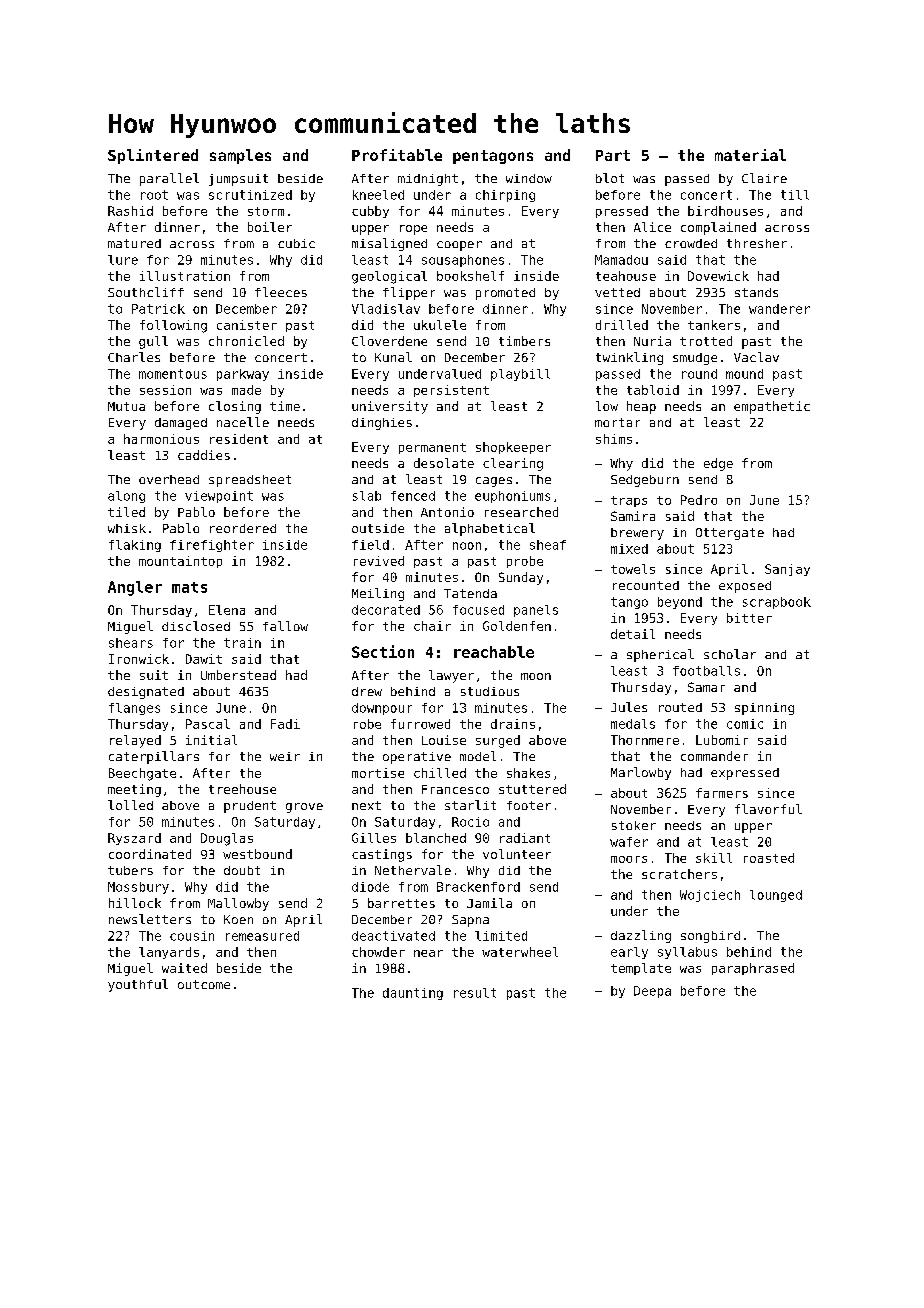  What do you see at coordinates (227, 610) in the screenshot?
I see `Elena` at bounding box center [227, 610].
